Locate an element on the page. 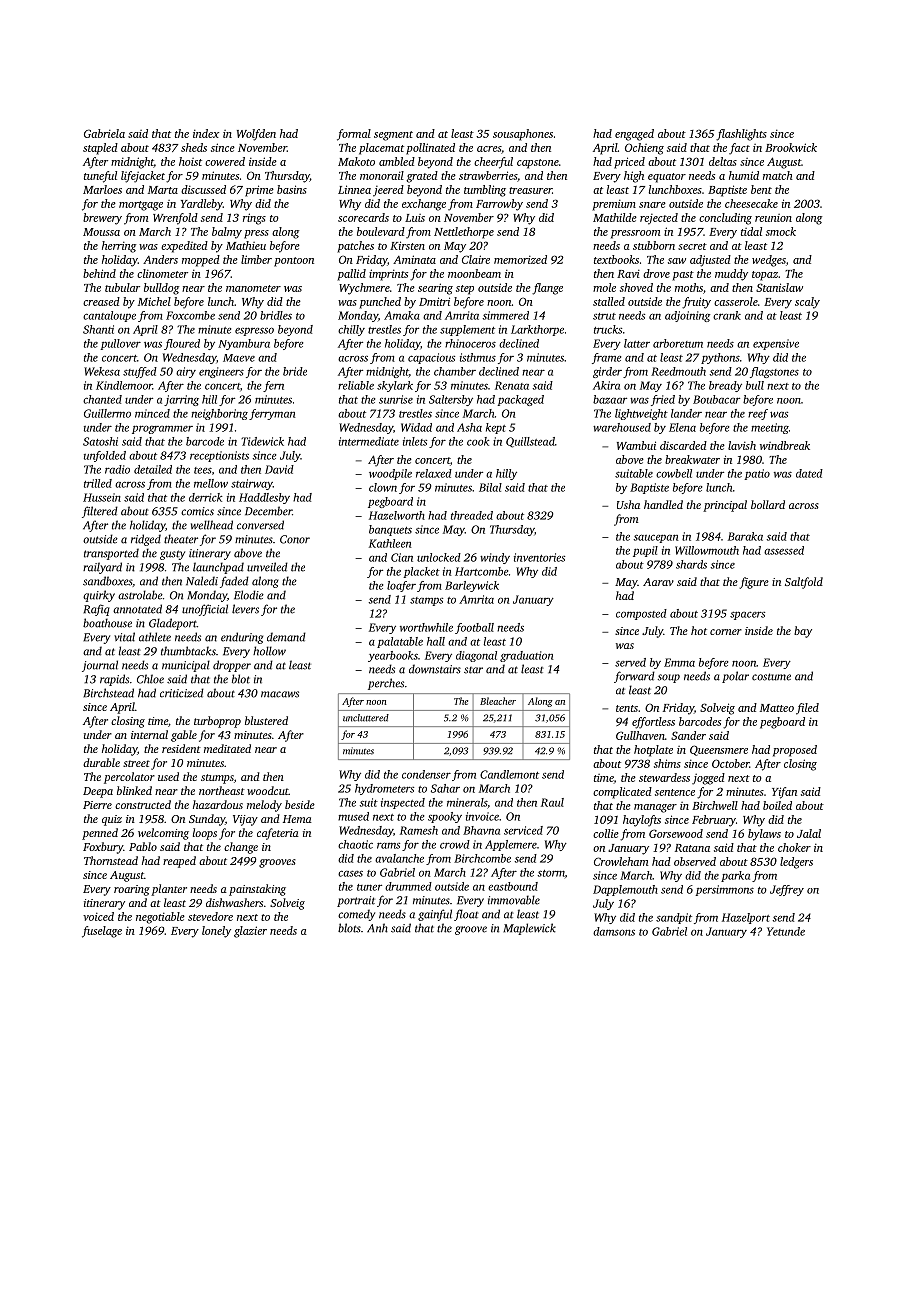  flashlights is located at coordinates (741, 135).
